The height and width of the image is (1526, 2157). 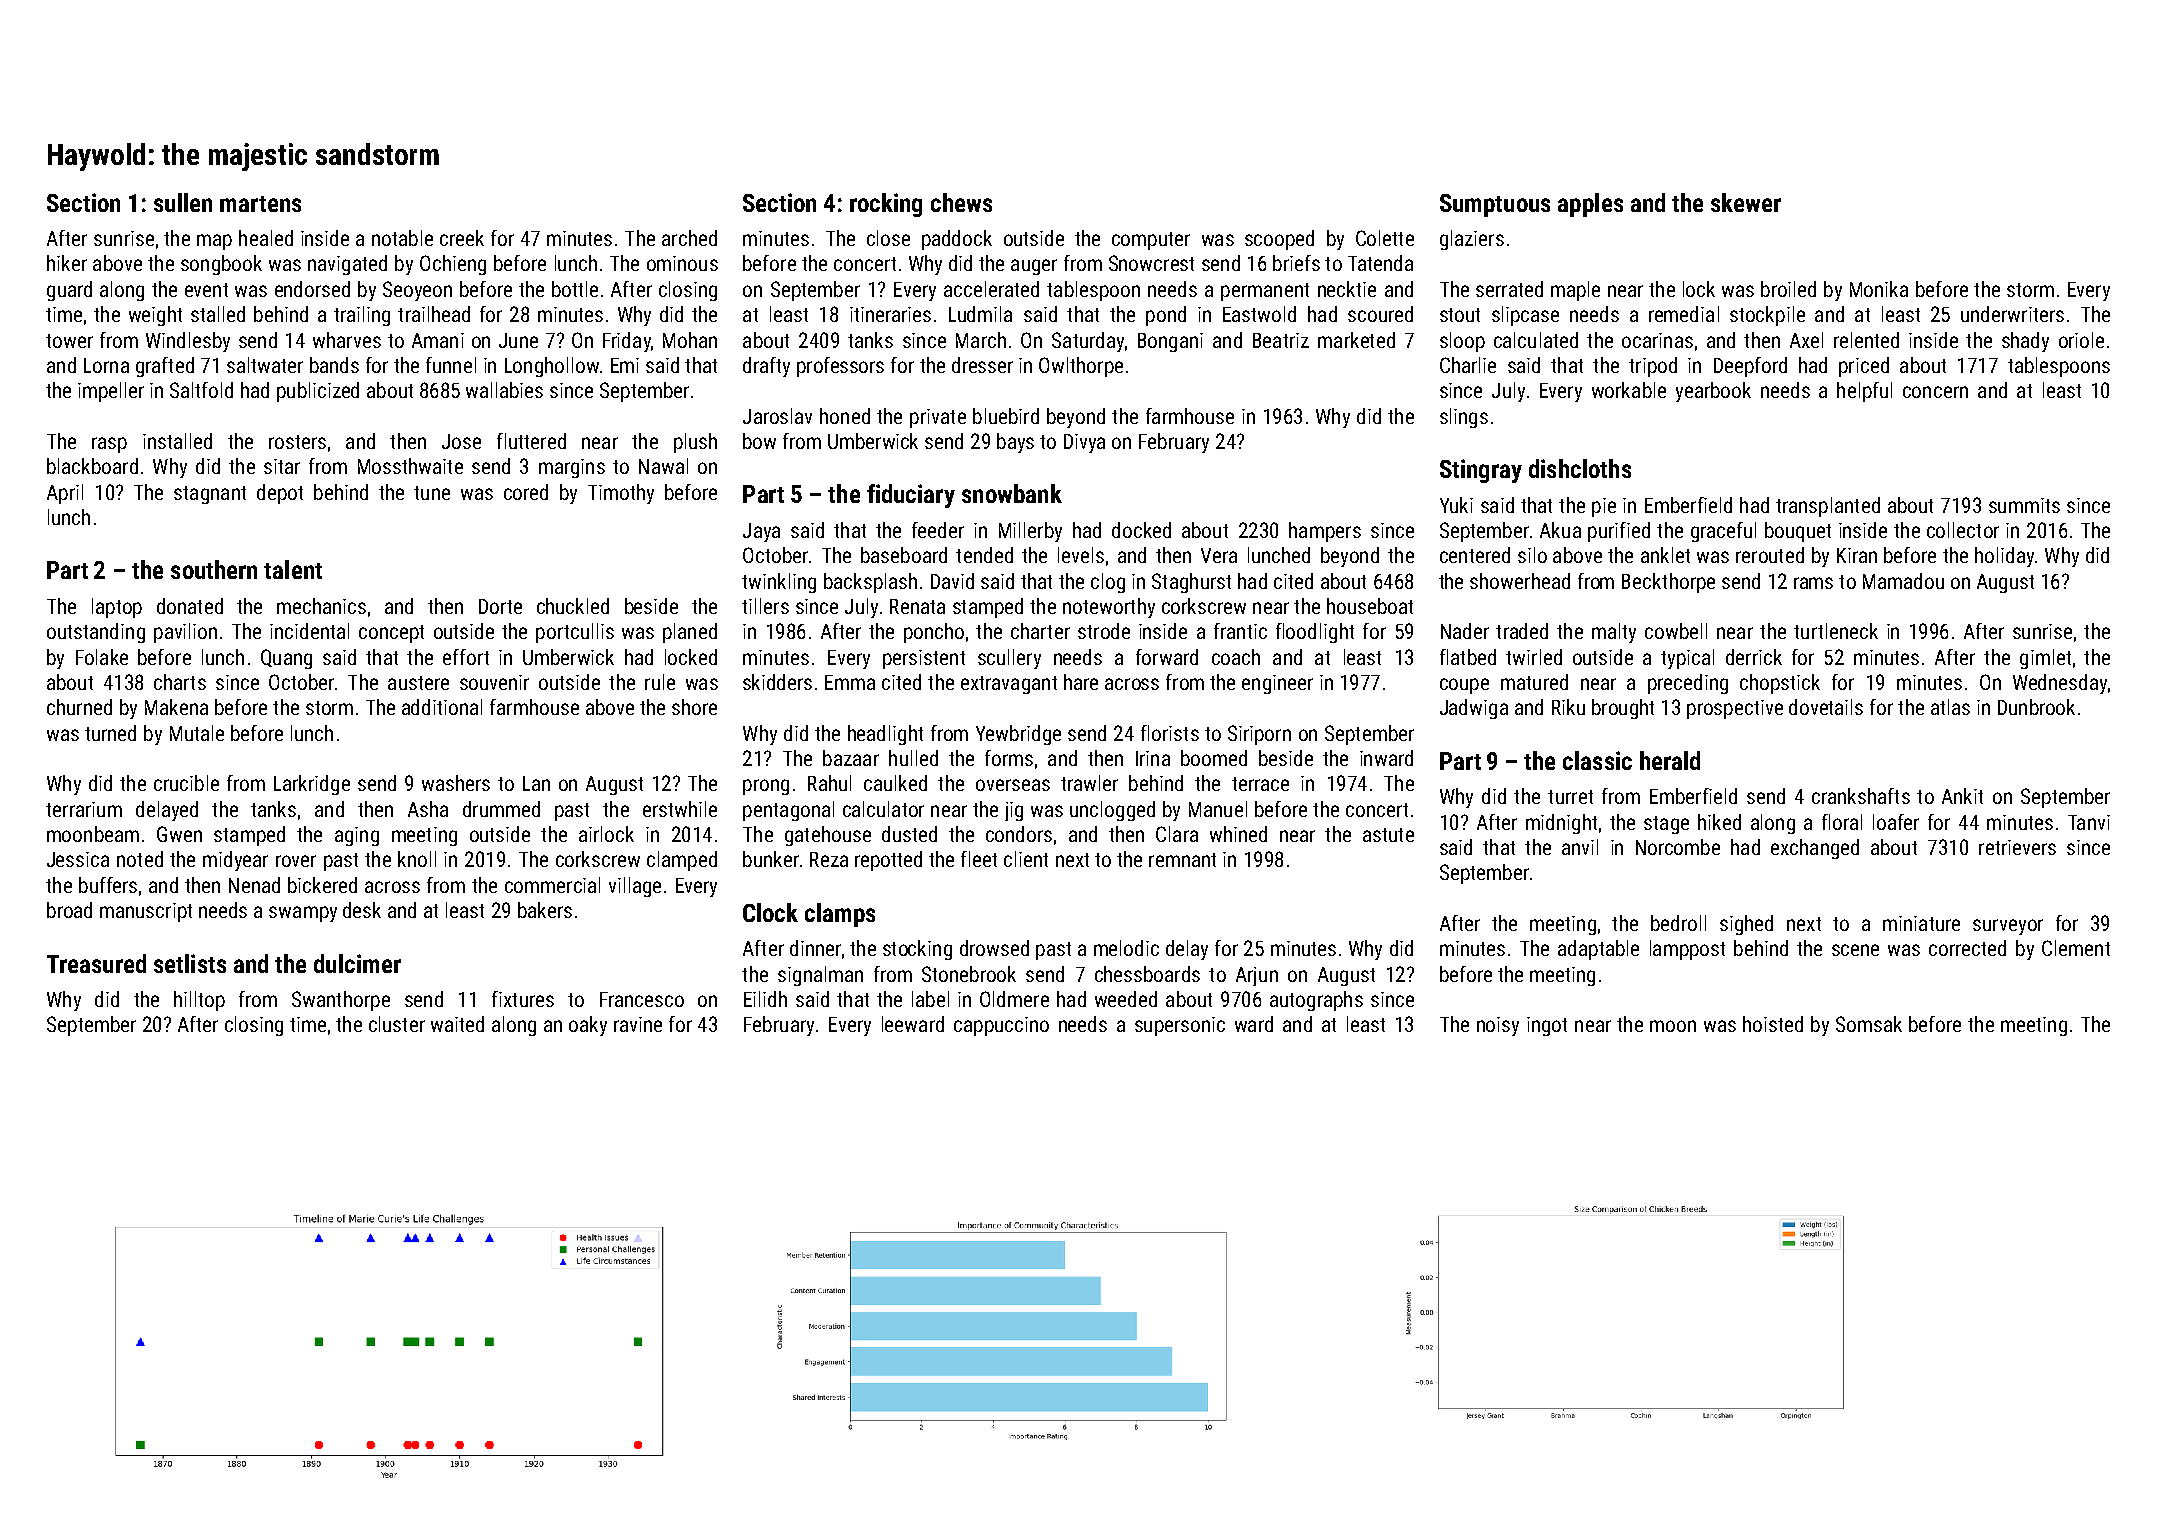 What do you see at coordinates (199, 1001) in the image?
I see `hilltop` at bounding box center [199, 1001].
